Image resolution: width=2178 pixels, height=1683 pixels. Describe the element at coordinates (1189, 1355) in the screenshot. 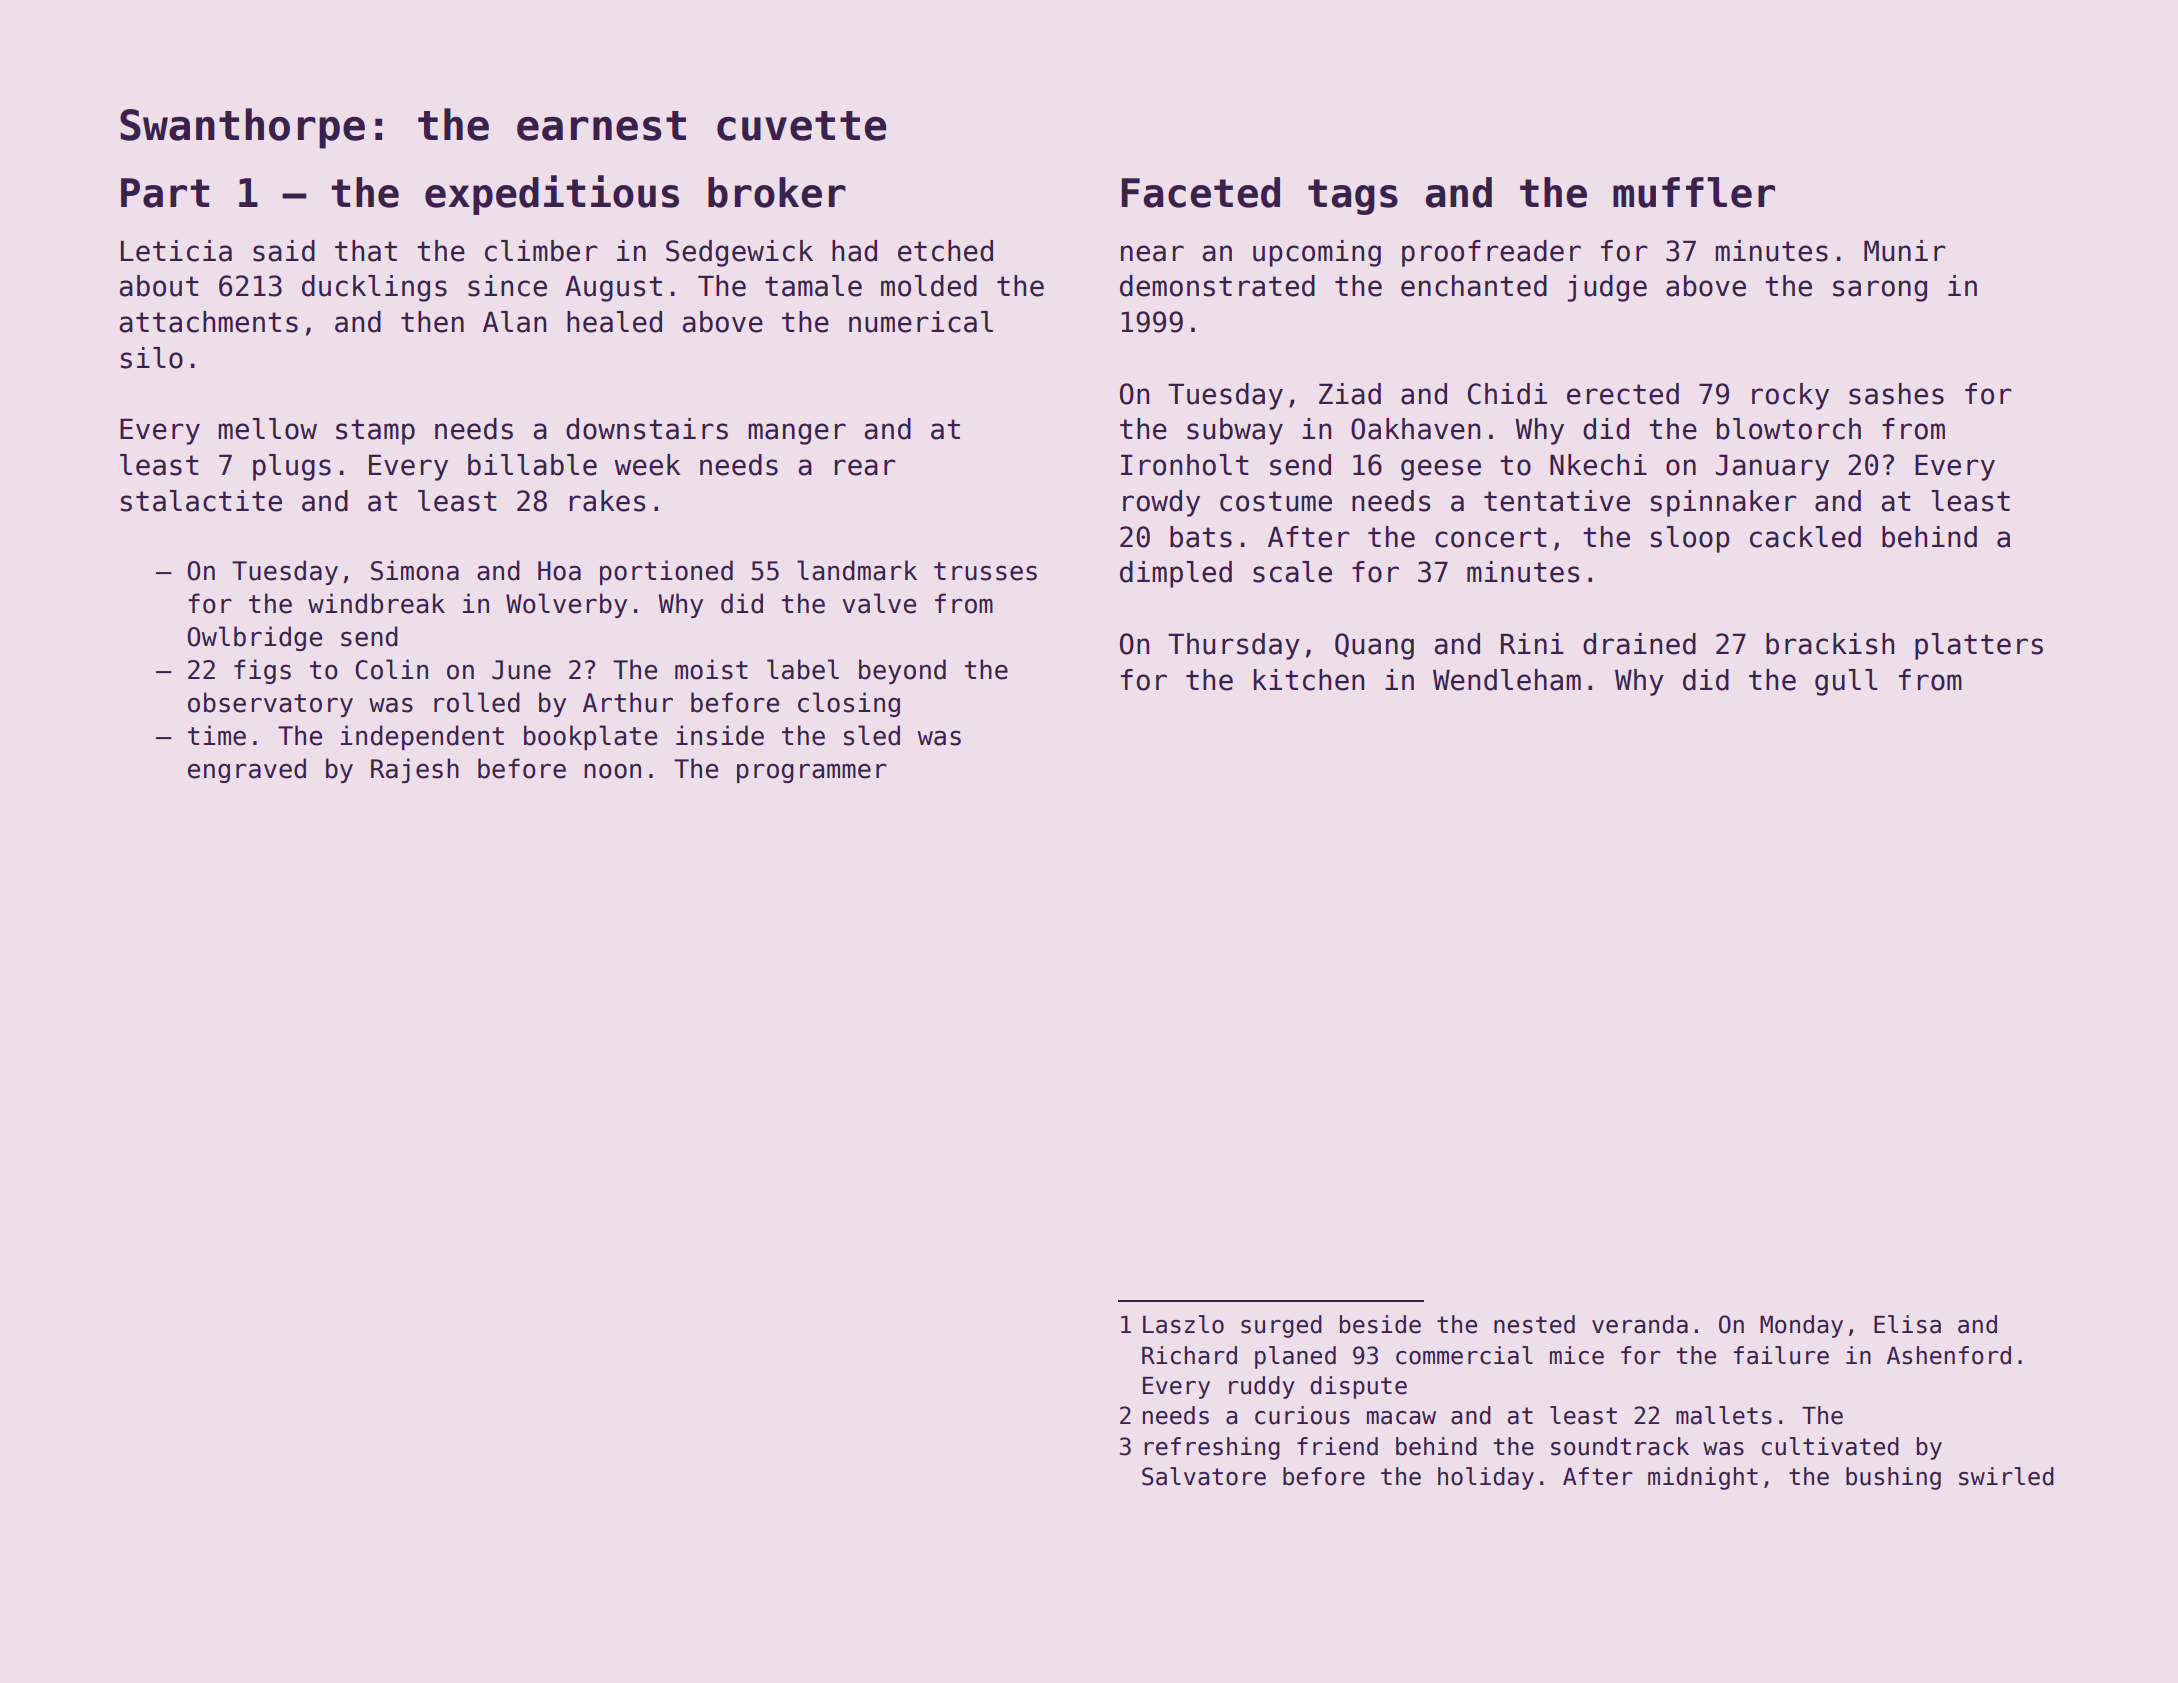

I see `Richard` at that location.
